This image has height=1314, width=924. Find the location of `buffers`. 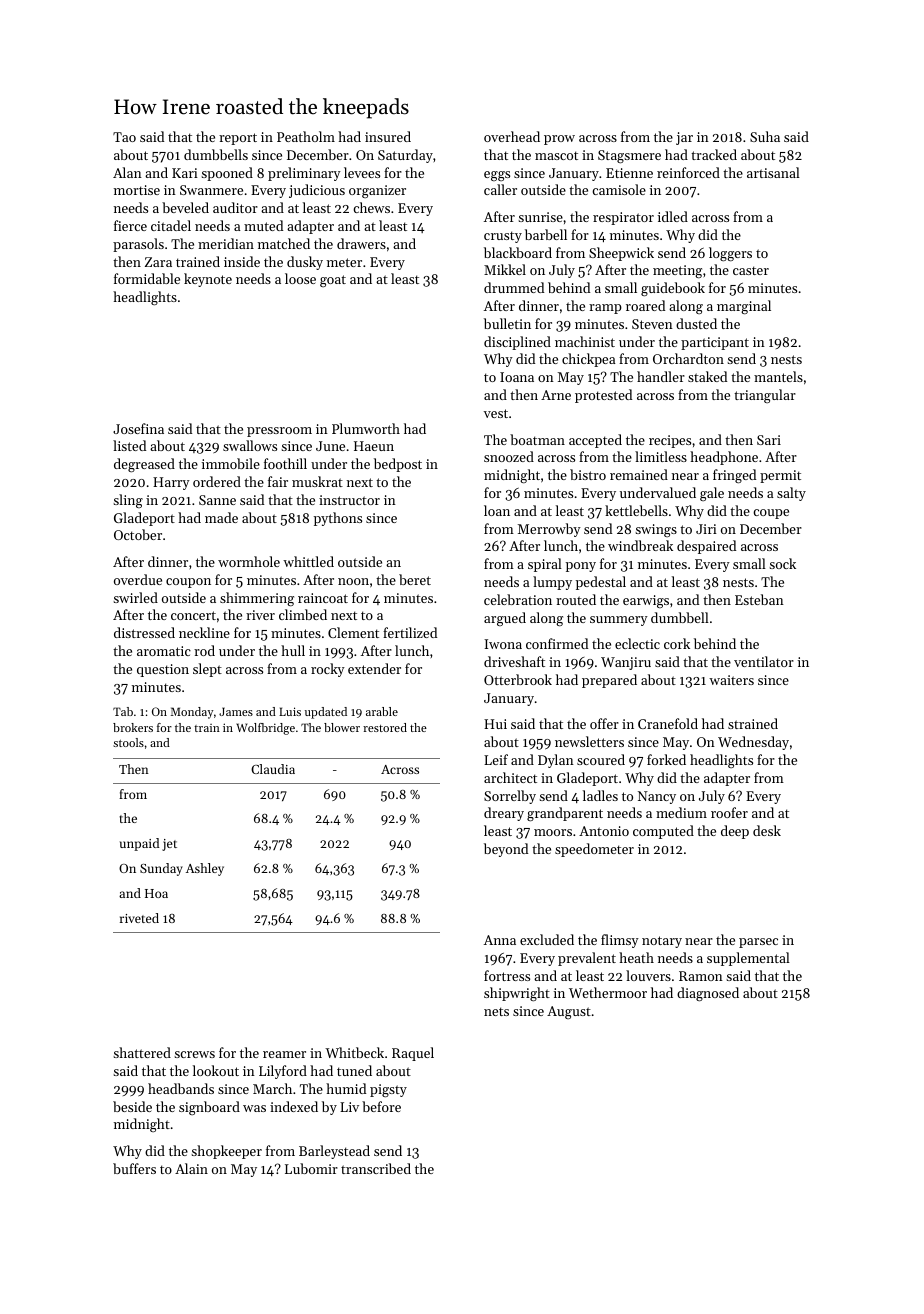

buffers is located at coordinates (134, 1168).
